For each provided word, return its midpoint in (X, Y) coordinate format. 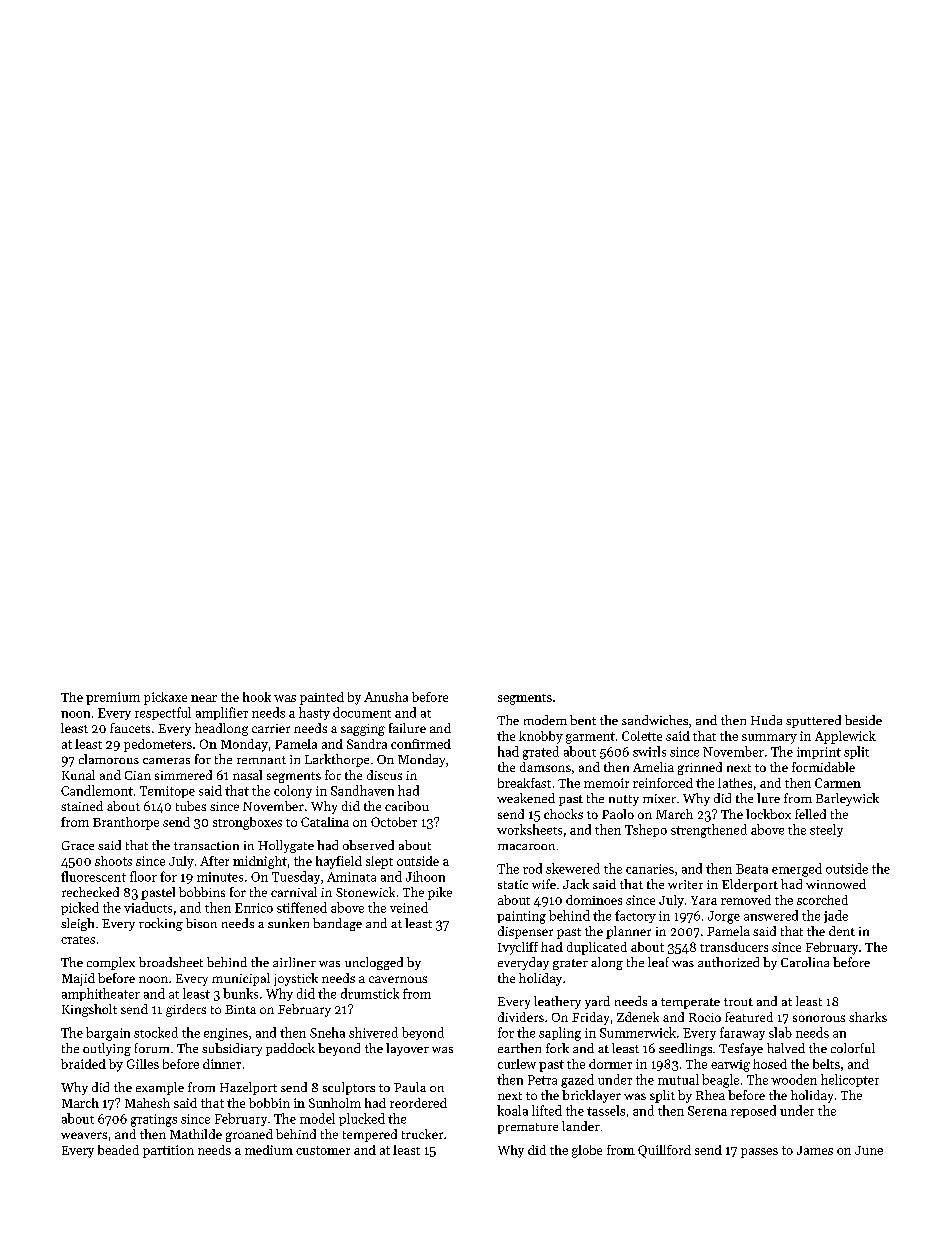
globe (587, 1151)
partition (168, 1151)
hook (257, 697)
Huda (766, 720)
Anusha (386, 697)
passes (759, 1153)
